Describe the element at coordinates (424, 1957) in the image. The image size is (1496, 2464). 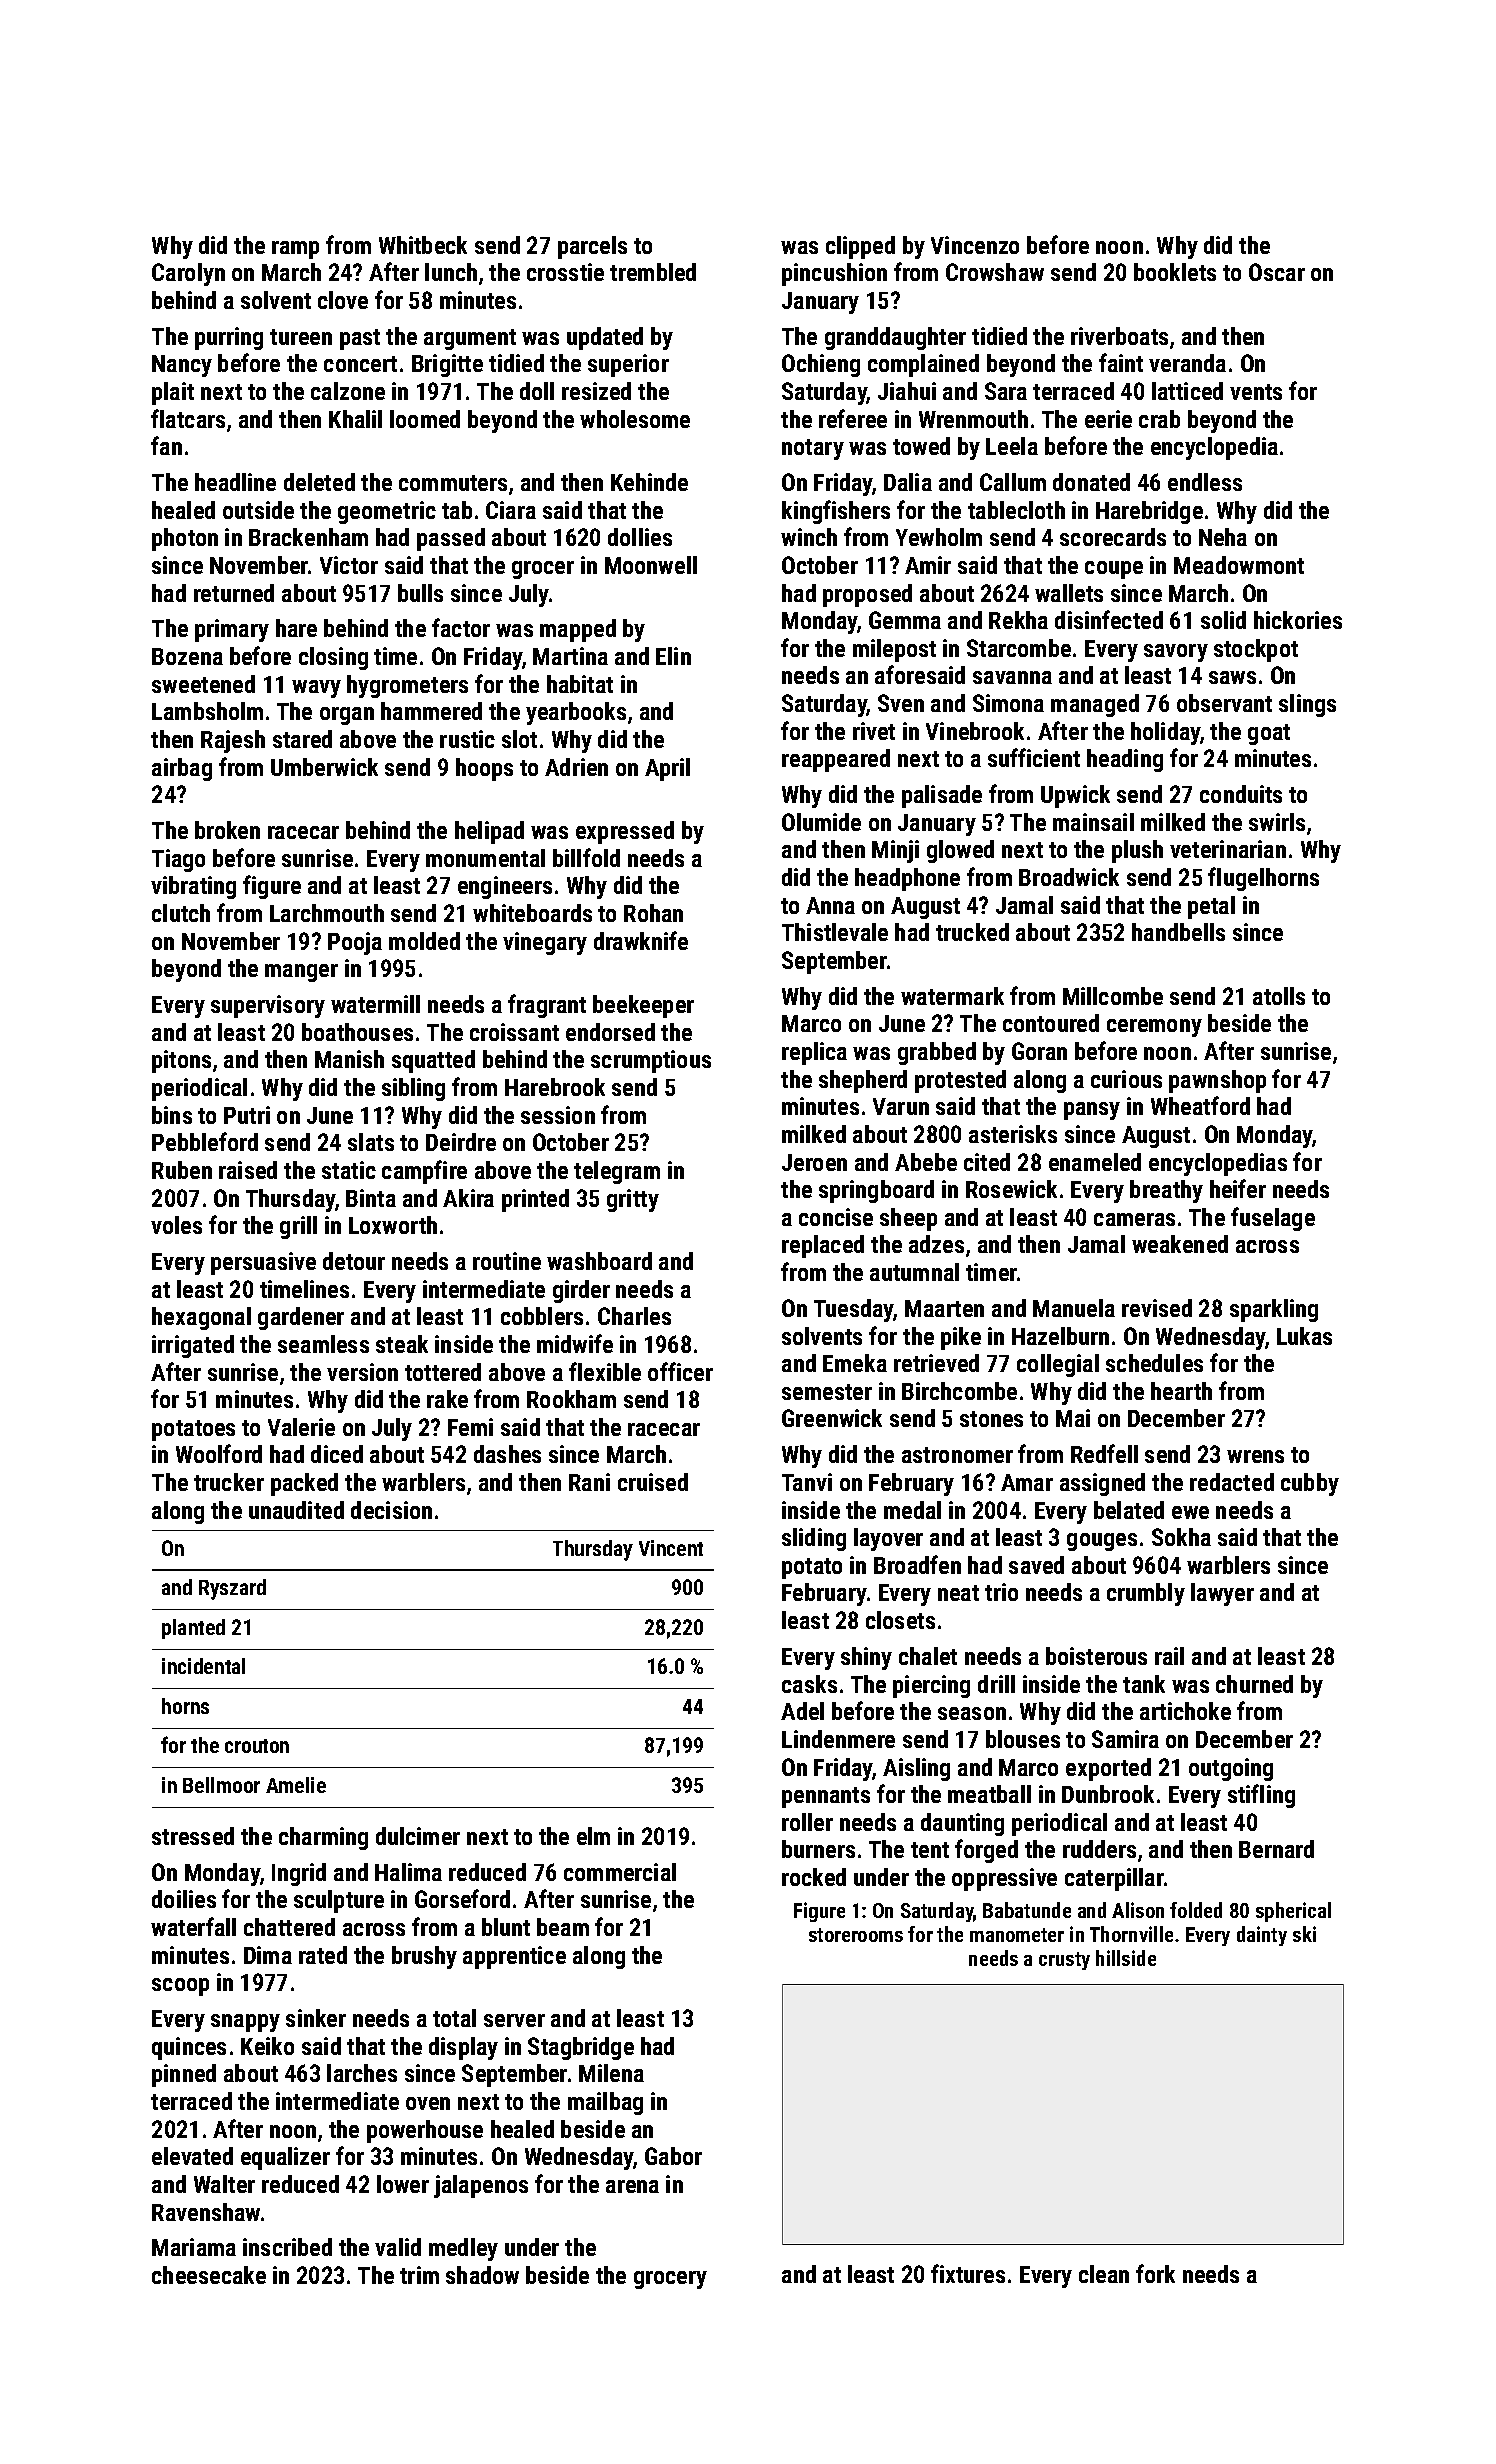
I see `brushy` at that location.
